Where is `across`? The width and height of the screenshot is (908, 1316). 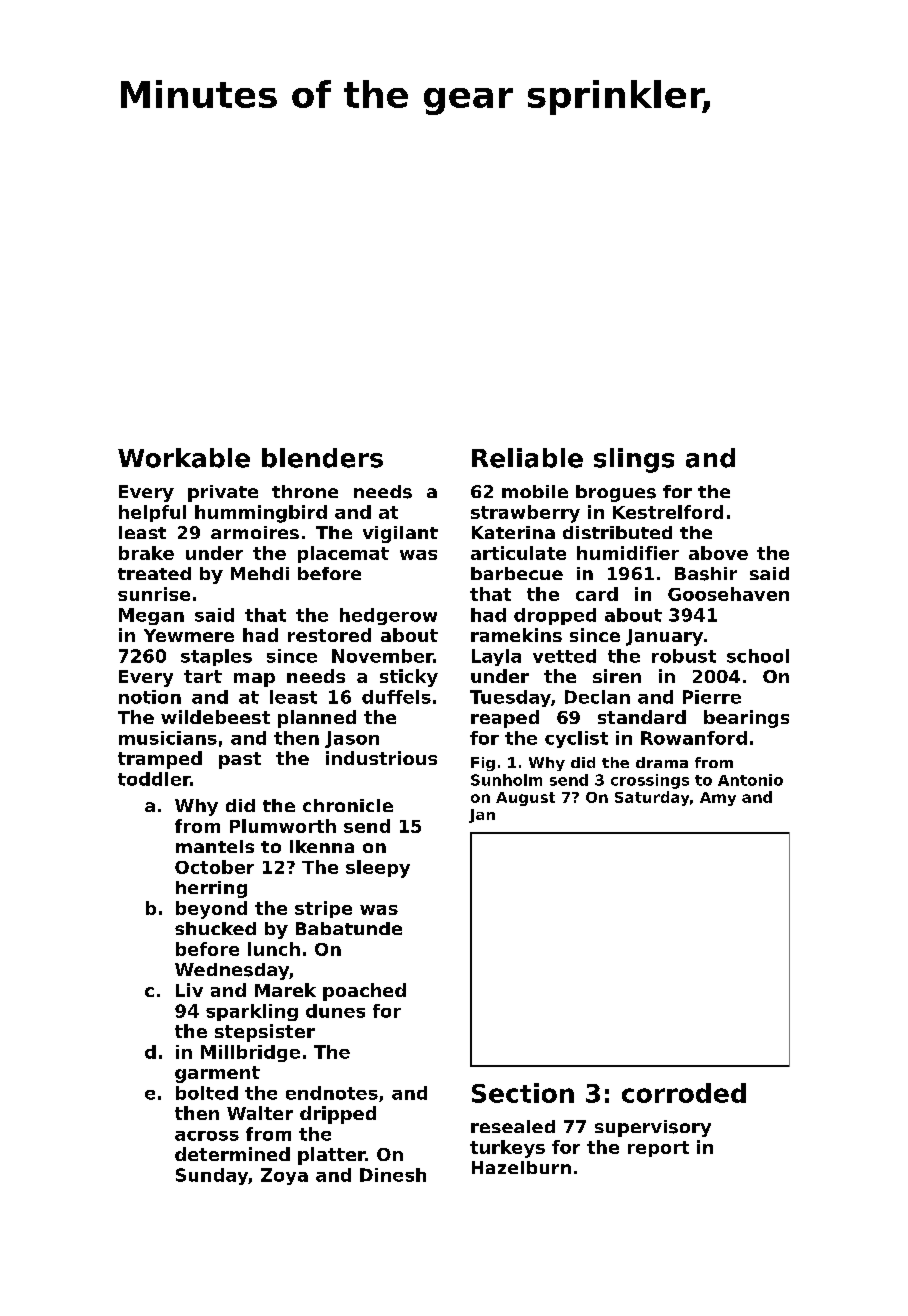
across is located at coordinates (207, 1136).
